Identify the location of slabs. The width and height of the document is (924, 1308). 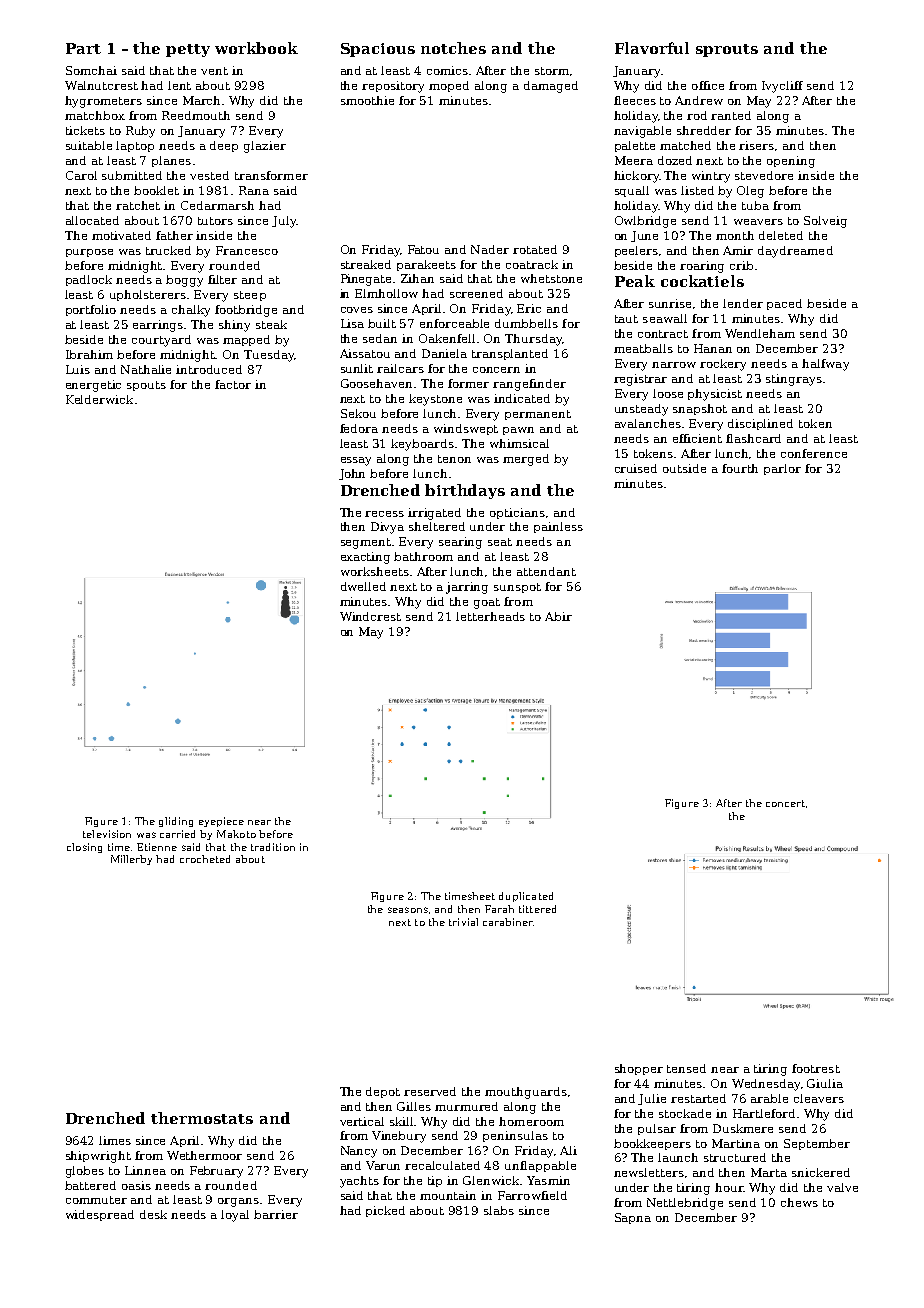
(499, 1210).
